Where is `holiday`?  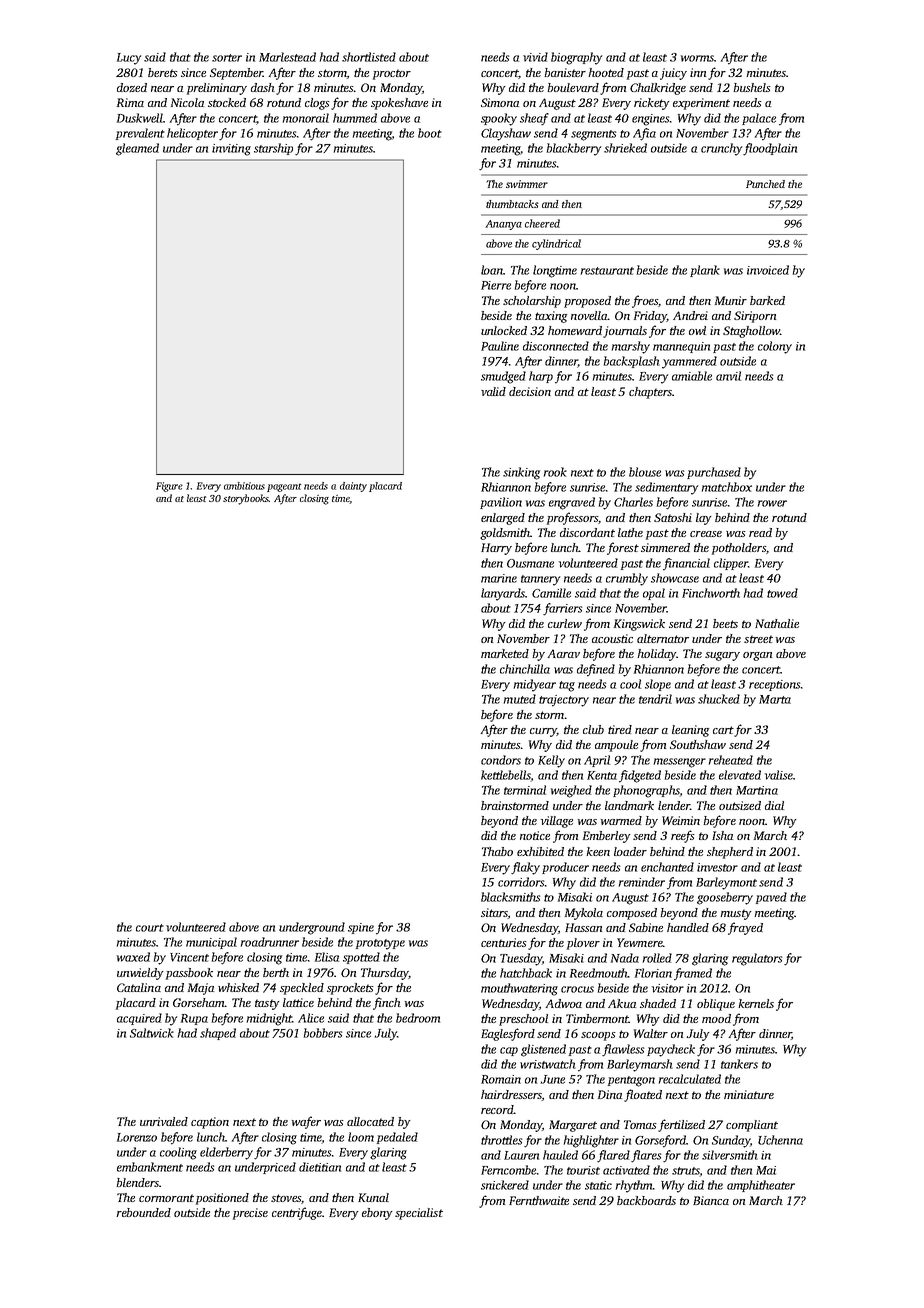 holiday is located at coordinates (656, 655).
